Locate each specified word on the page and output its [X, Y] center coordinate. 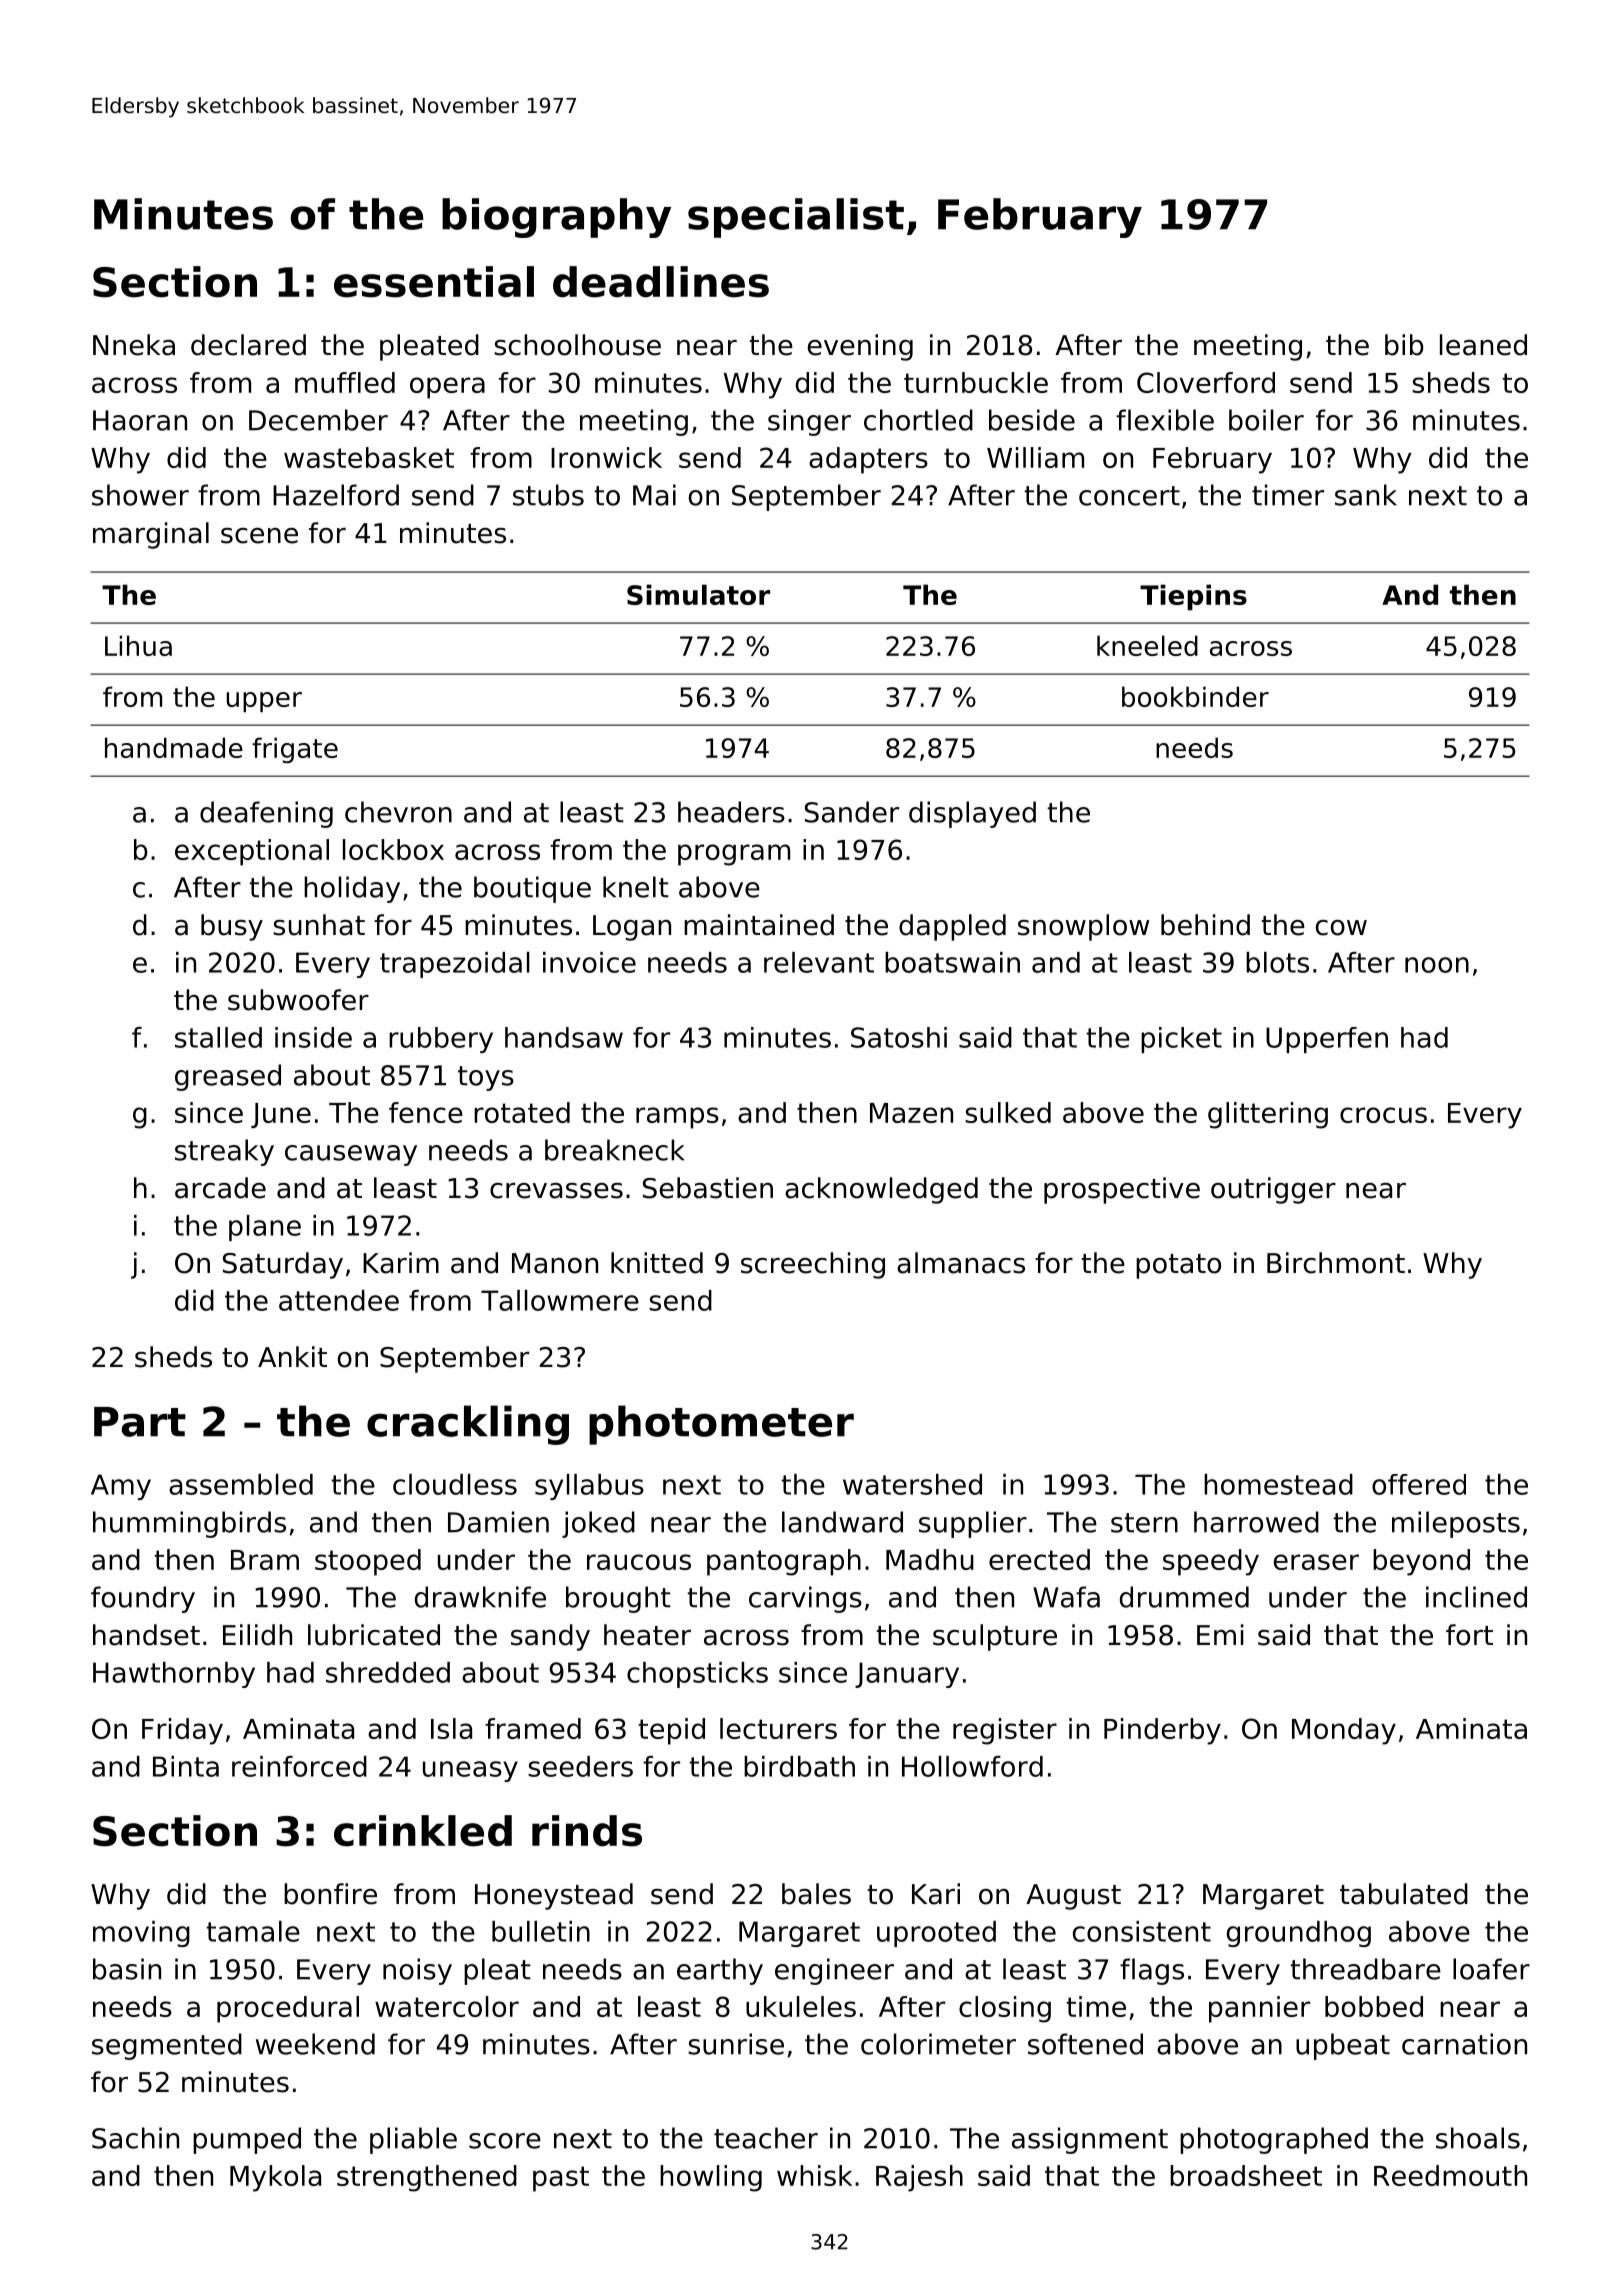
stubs [548, 495]
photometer [721, 1425]
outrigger [1273, 1190]
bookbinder [1195, 696]
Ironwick [606, 457]
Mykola [275, 2178]
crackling [468, 1425]
